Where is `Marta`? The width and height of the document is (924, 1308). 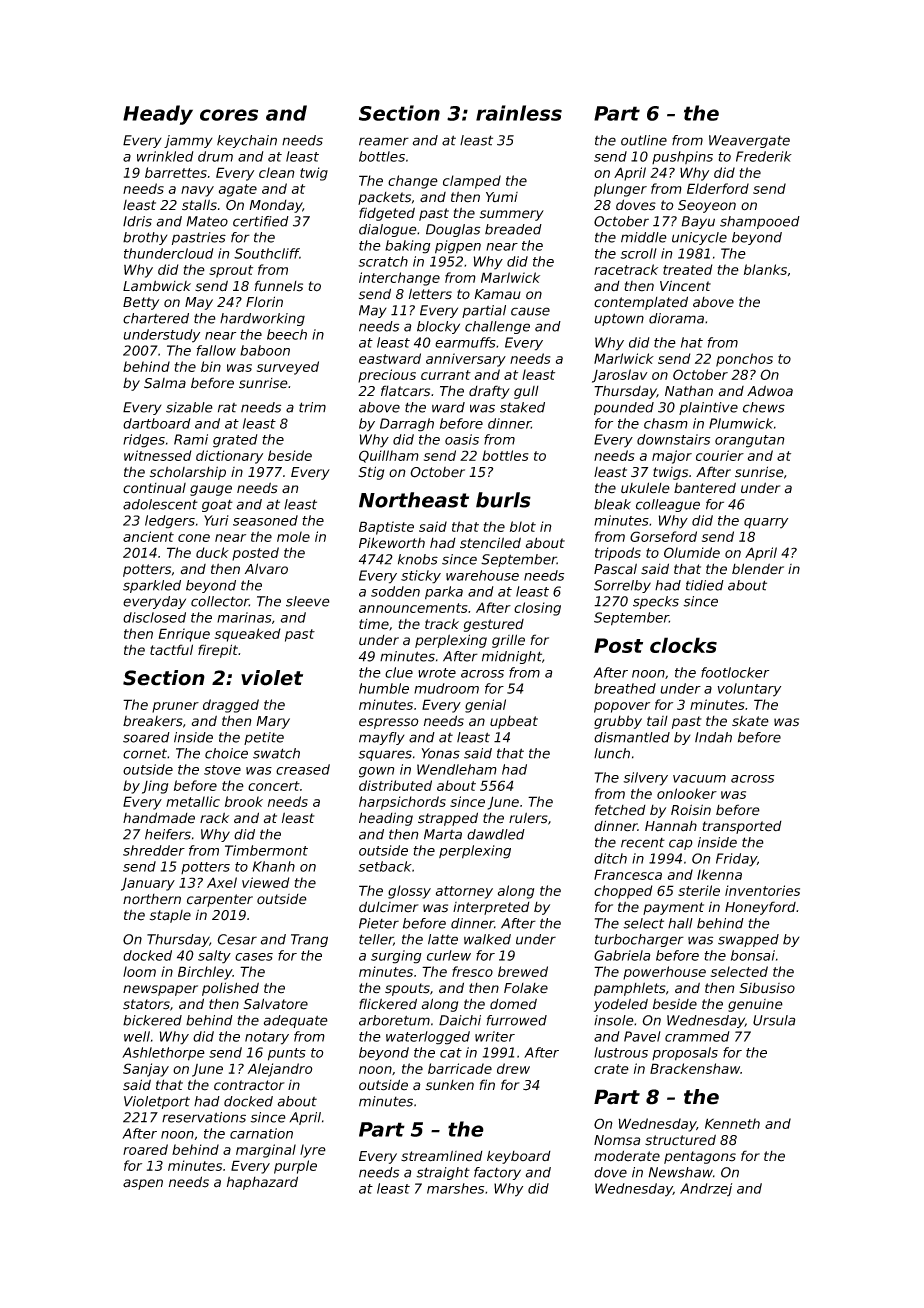 Marta is located at coordinates (443, 834).
